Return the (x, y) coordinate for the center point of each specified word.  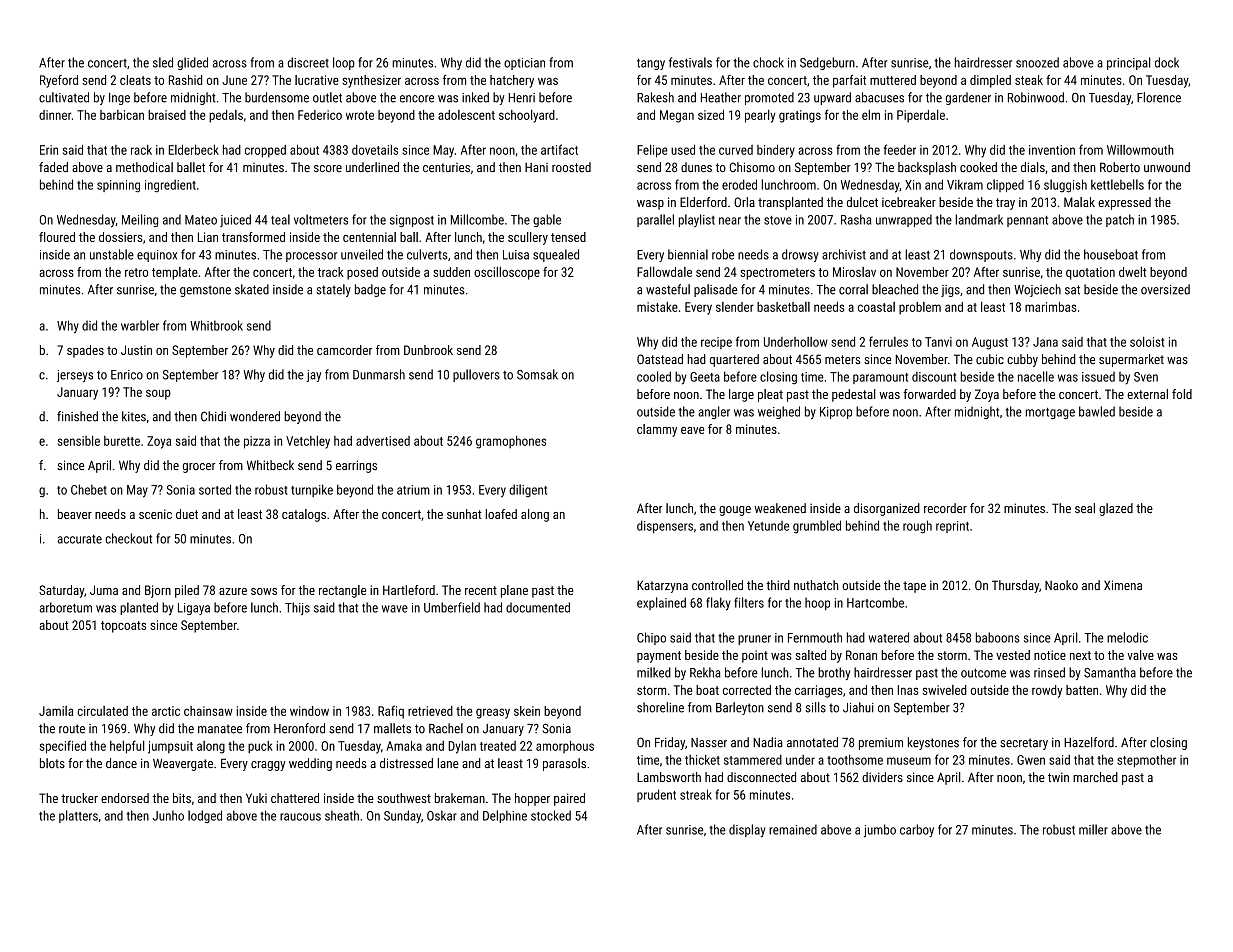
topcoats (123, 627)
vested (1013, 655)
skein (527, 711)
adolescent (466, 115)
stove (778, 220)
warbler (140, 325)
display (747, 830)
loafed (501, 514)
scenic (155, 514)
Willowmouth (1140, 150)
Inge (119, 98)
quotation (1090, 273)
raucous (300, 817)
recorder (945, 508)
